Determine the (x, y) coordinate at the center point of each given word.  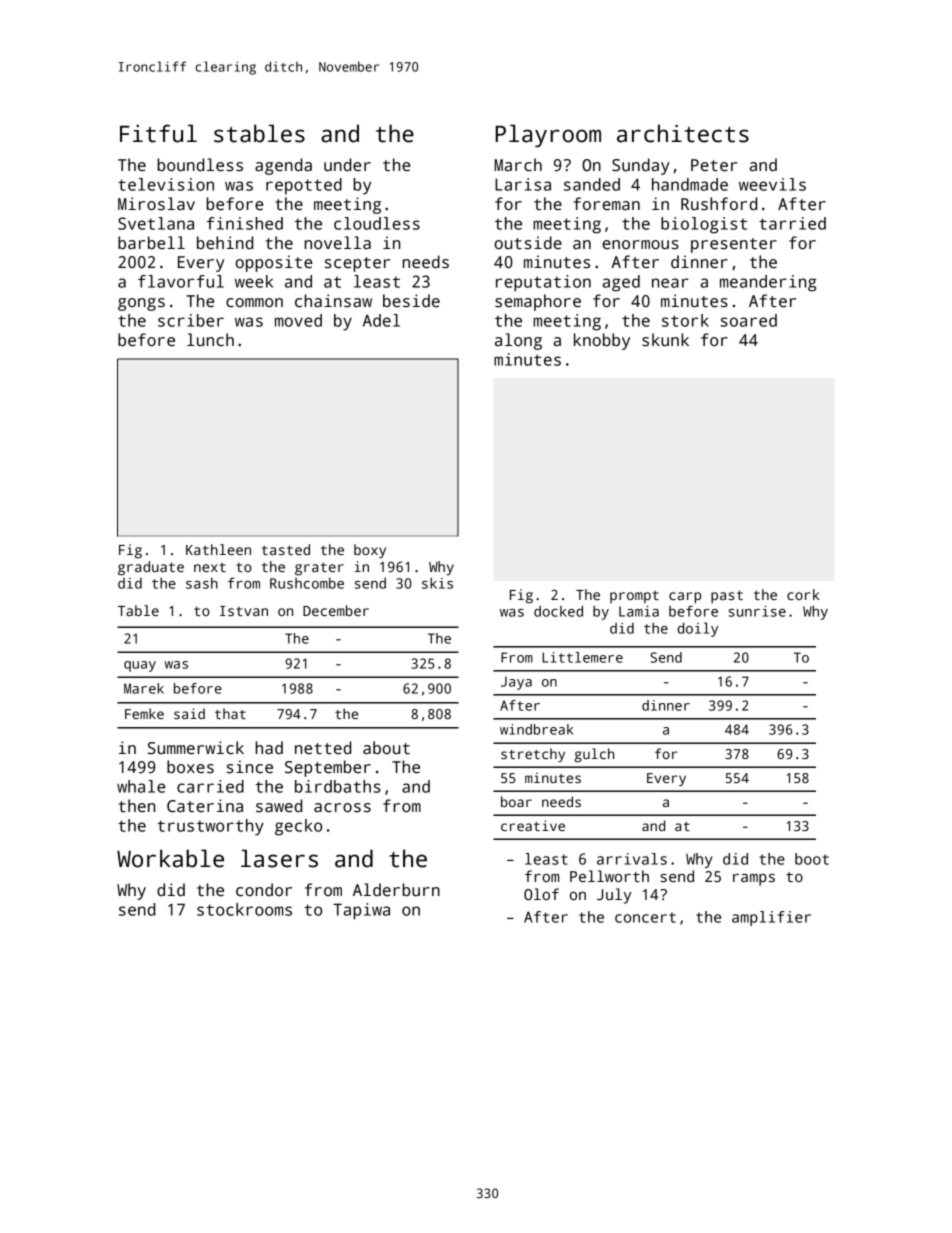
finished (244, 223)
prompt (634, 596)
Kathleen (218, 549)
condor (264, 890)
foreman (606, 203)
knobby (602, 341)
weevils (772, 184)
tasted (286, 549)
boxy (370, 551)
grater (319, 569)
